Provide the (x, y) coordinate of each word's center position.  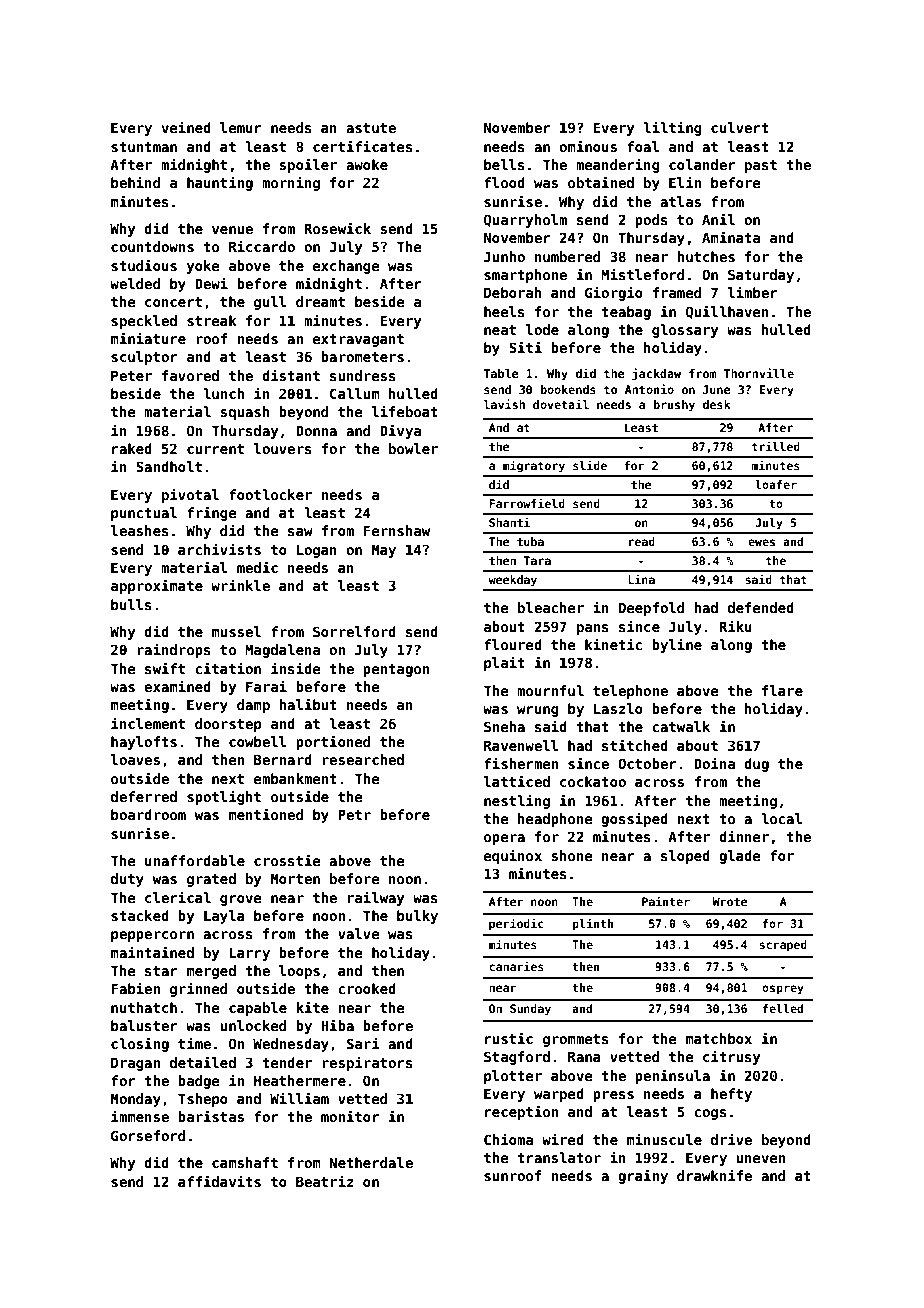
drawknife (714, 1175)
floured (513, 644)
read (642, 541)
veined (186, 127)
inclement (148, 723)
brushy (674, 406)
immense (140, 1116)
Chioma (508, 1139)
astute (371, 128)
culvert (740, 127)
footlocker (270, 494)
